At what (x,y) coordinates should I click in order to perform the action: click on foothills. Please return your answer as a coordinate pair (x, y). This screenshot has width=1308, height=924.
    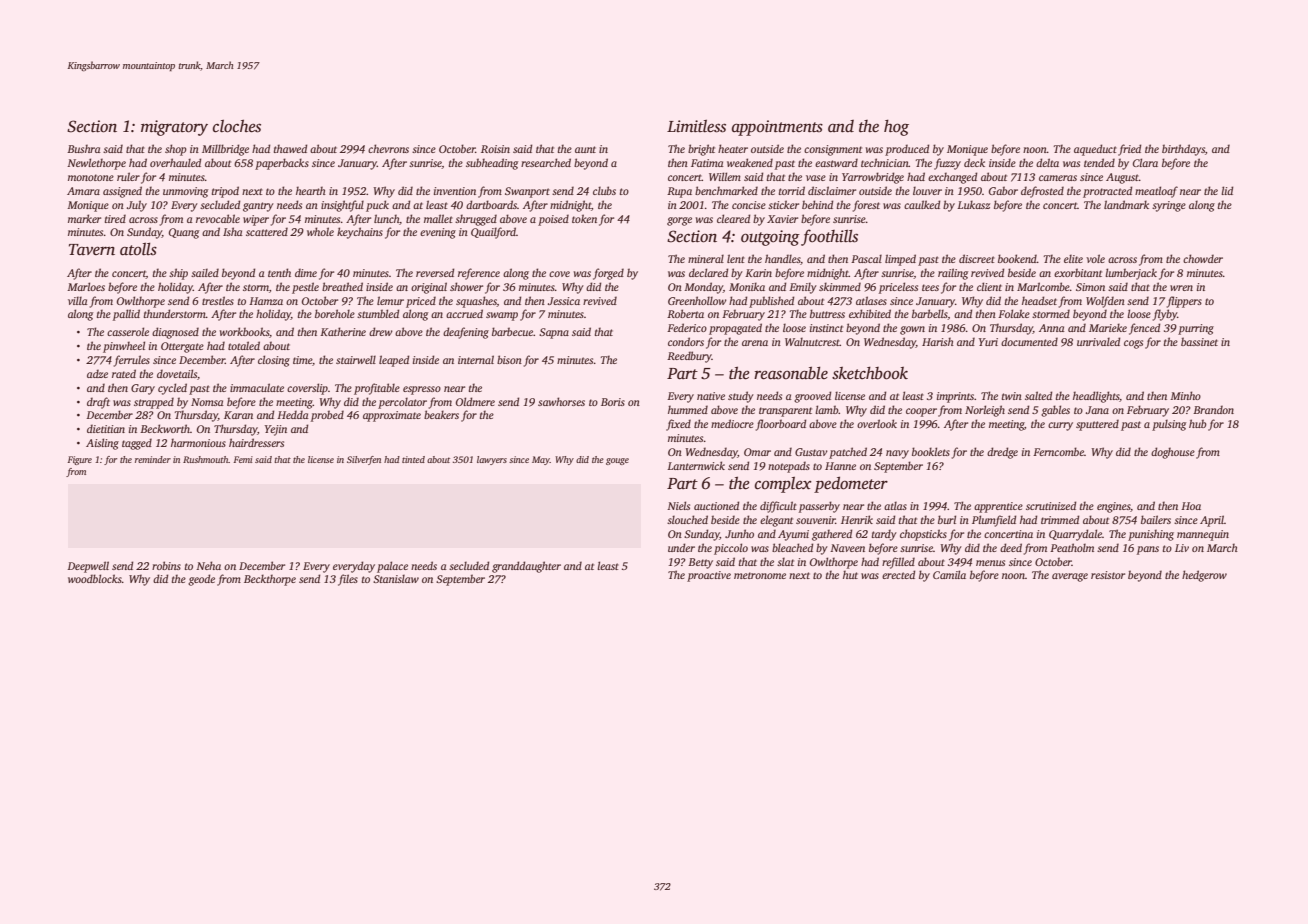
    Looking at the image, I should click on (829, 237).
